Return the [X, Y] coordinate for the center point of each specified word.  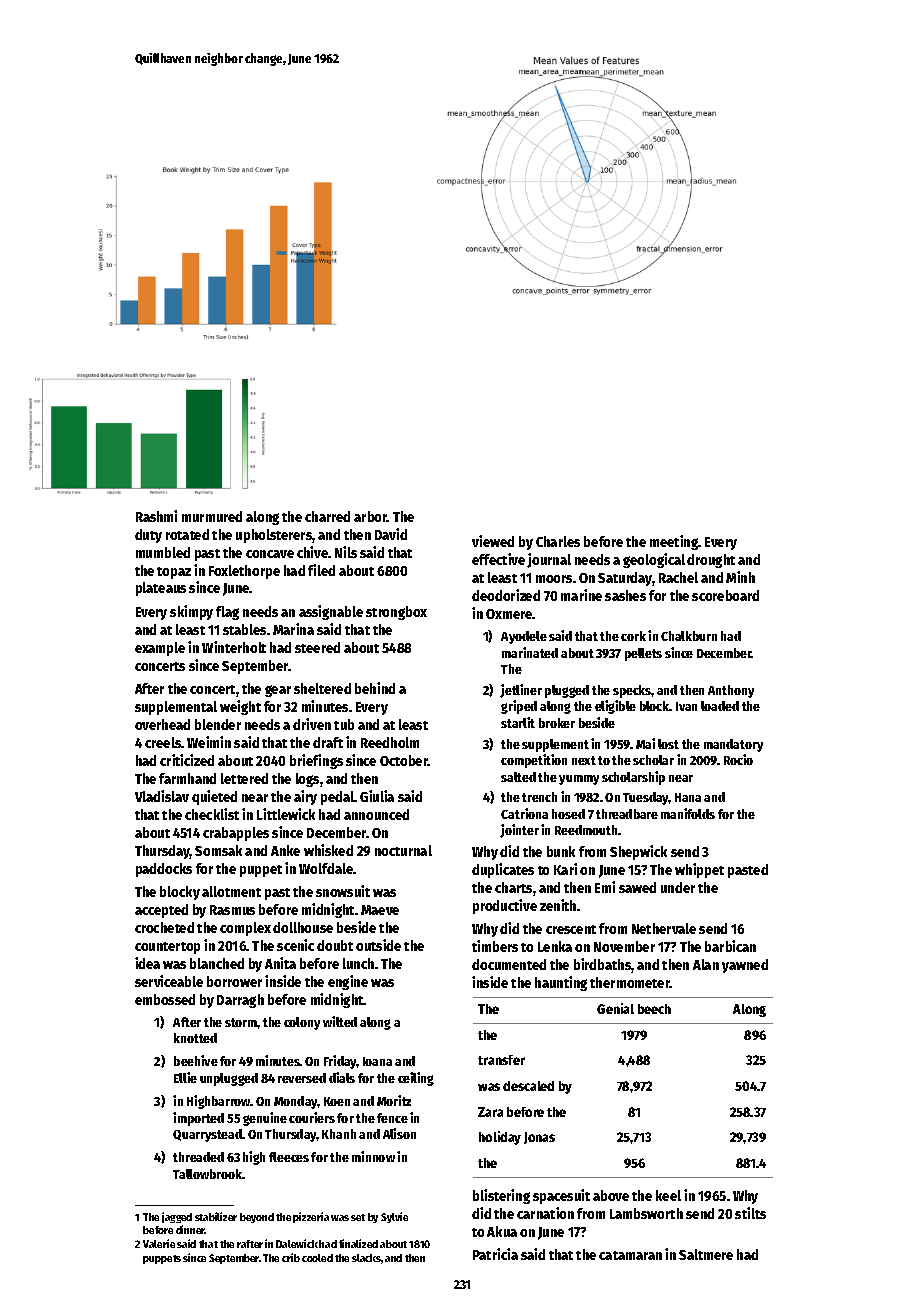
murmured [212, 516]
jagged [177, 1217]
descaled [528, 1086]
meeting [674, 542]
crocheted [164, 927]
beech [654, 1009]
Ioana [377, 1061]
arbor [371, 516]
